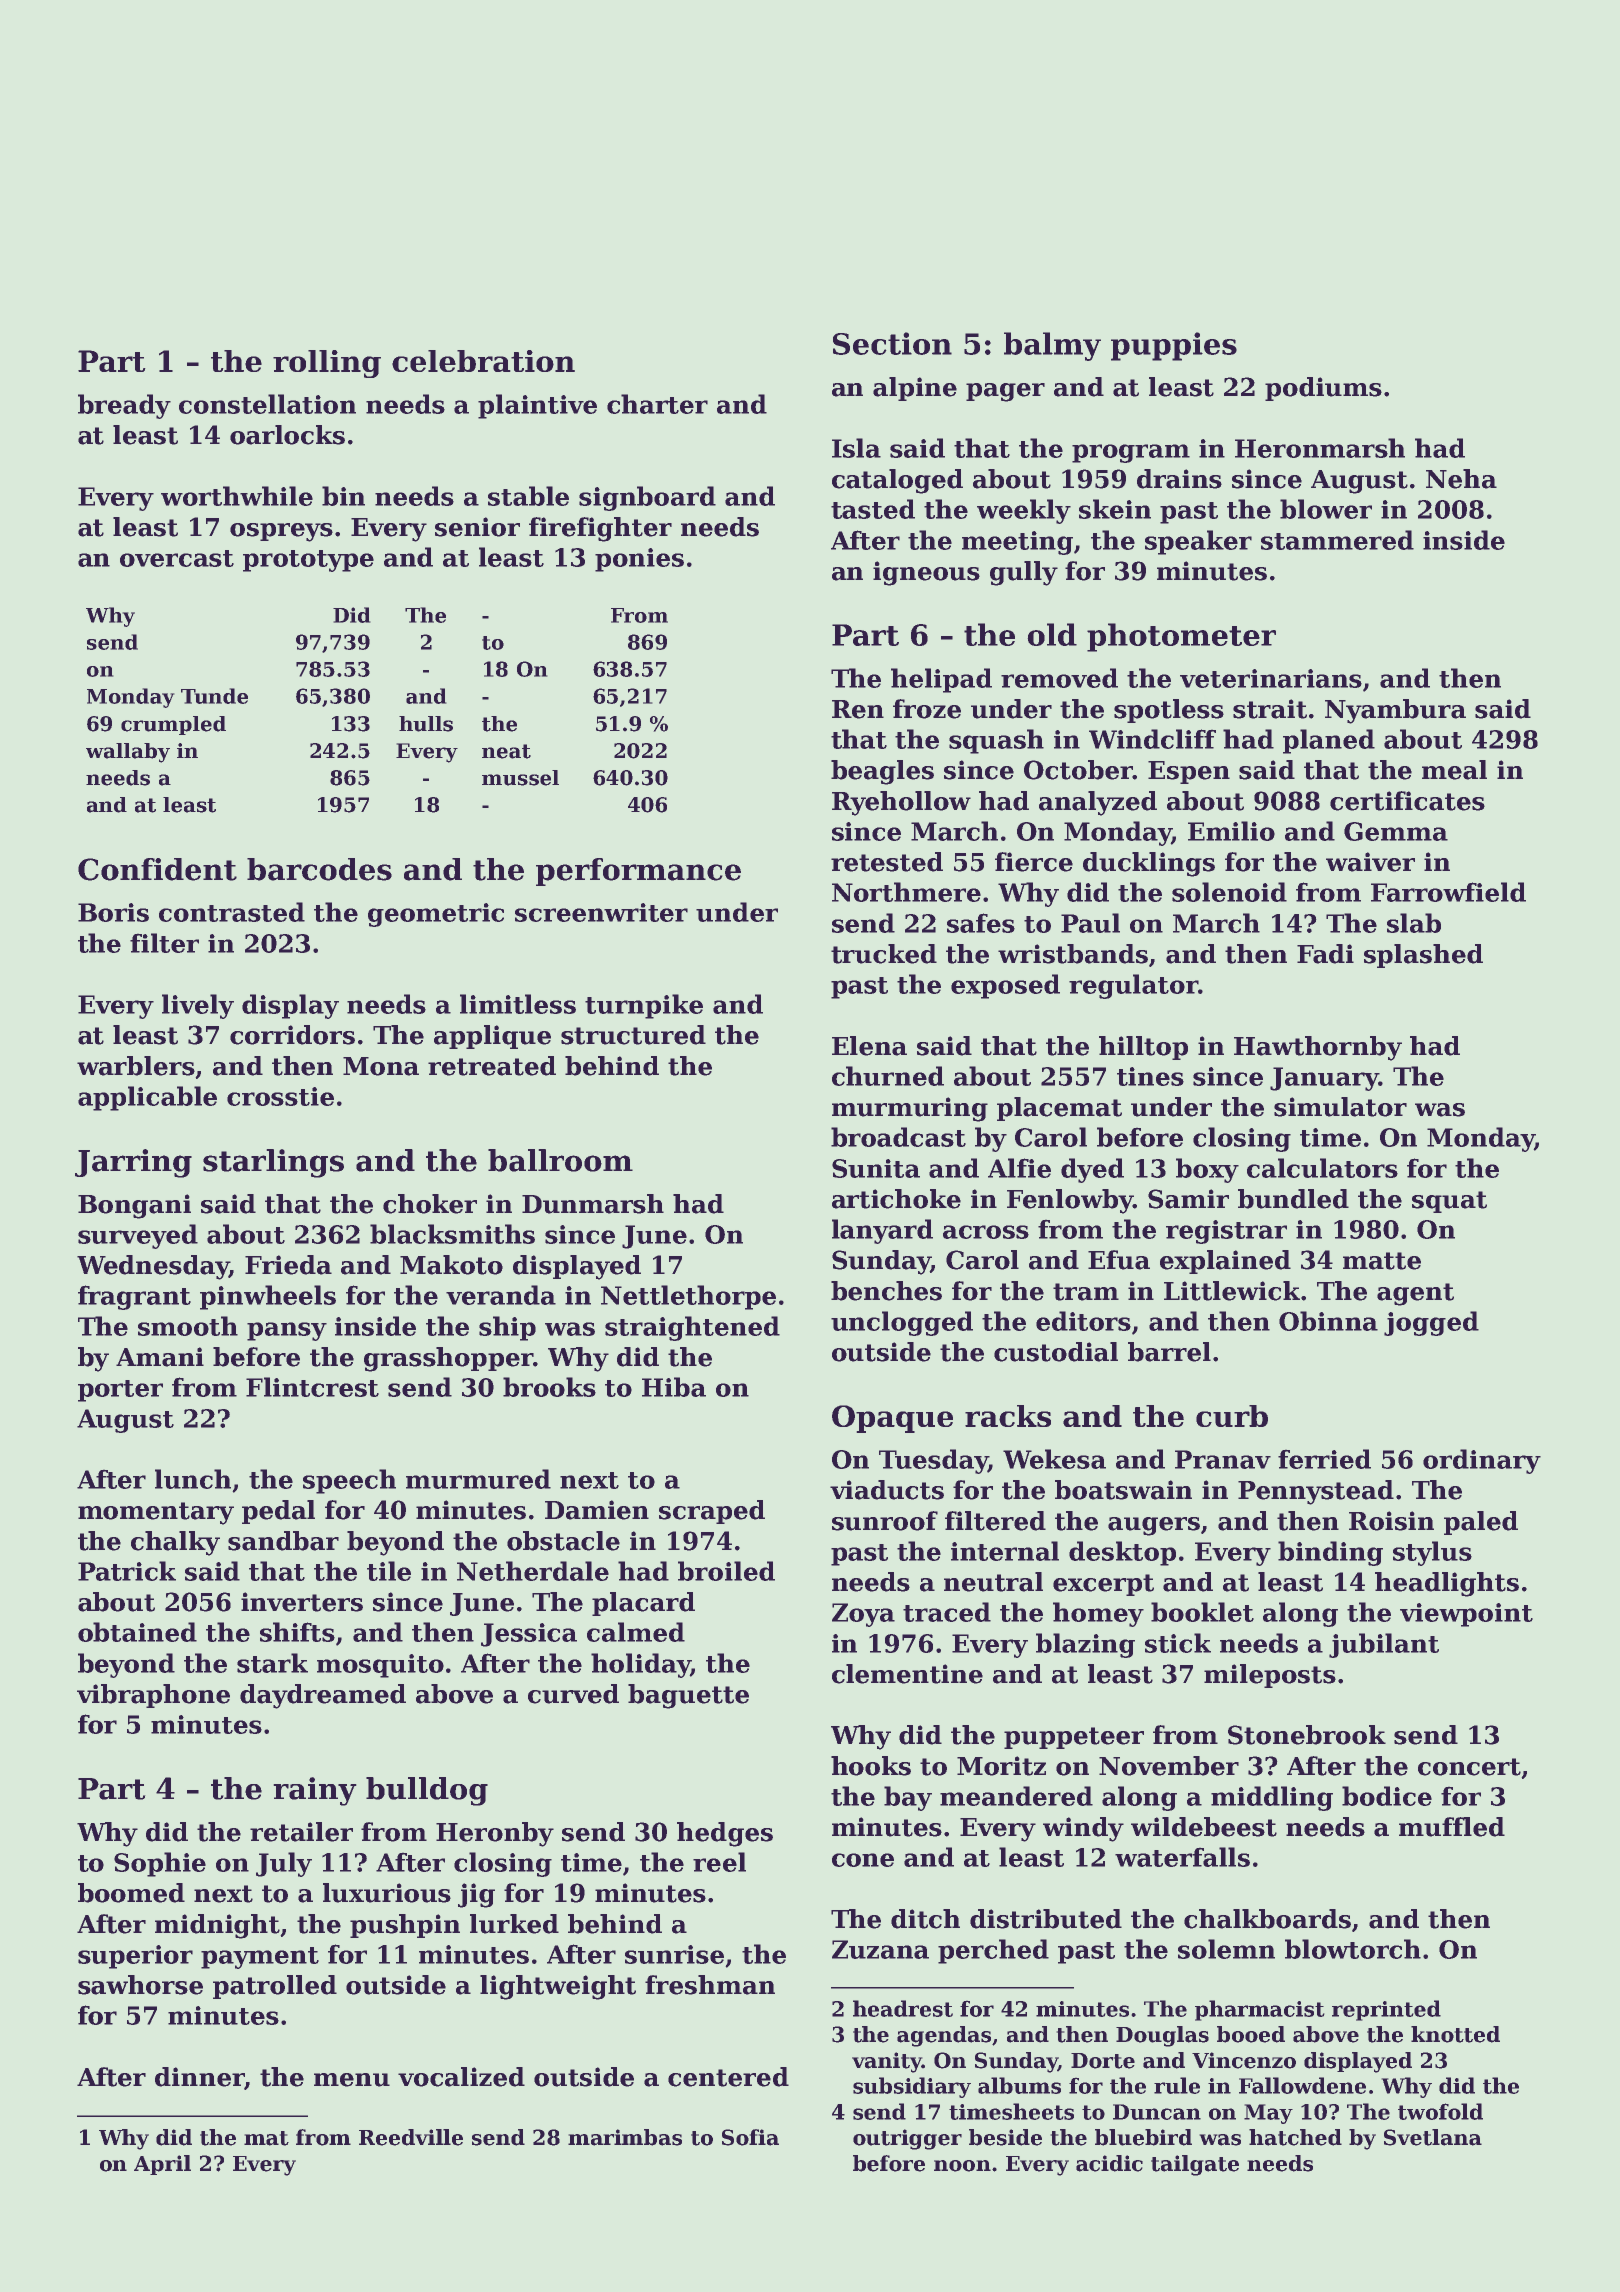 This screenshot has height=2292, width=1620. Describe the element at coordinates (1133, 986) in the screenshot. I see `regulator` at that location.
